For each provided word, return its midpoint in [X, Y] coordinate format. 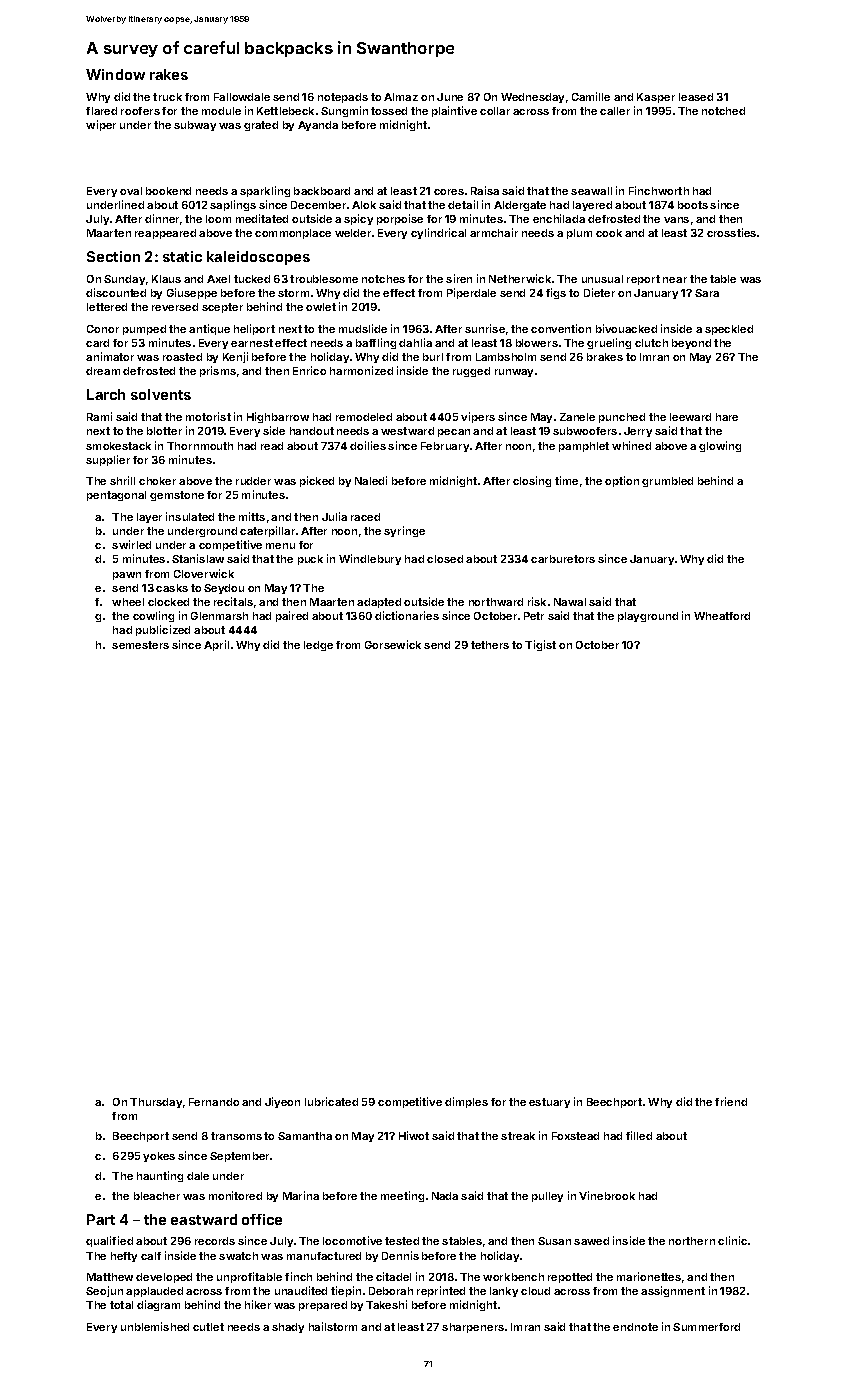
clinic [732, 1240]
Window [115, 74]
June [450, 97]
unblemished [155, 1326]
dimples [466, 1102]
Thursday [156, 1103]
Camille [591, 96]
